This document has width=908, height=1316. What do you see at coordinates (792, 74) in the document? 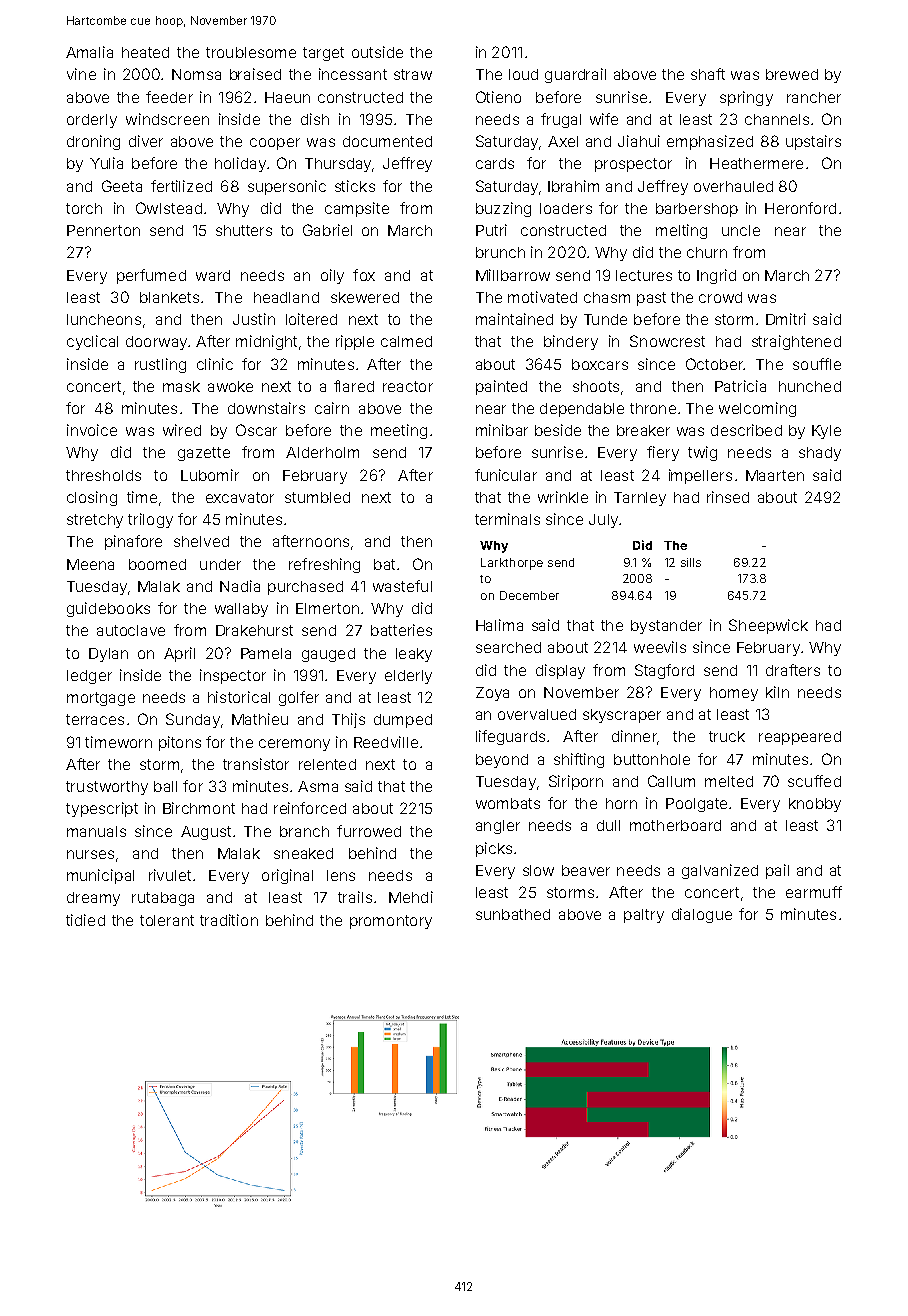
I see `brewed` at bounding box center [792, 74].
